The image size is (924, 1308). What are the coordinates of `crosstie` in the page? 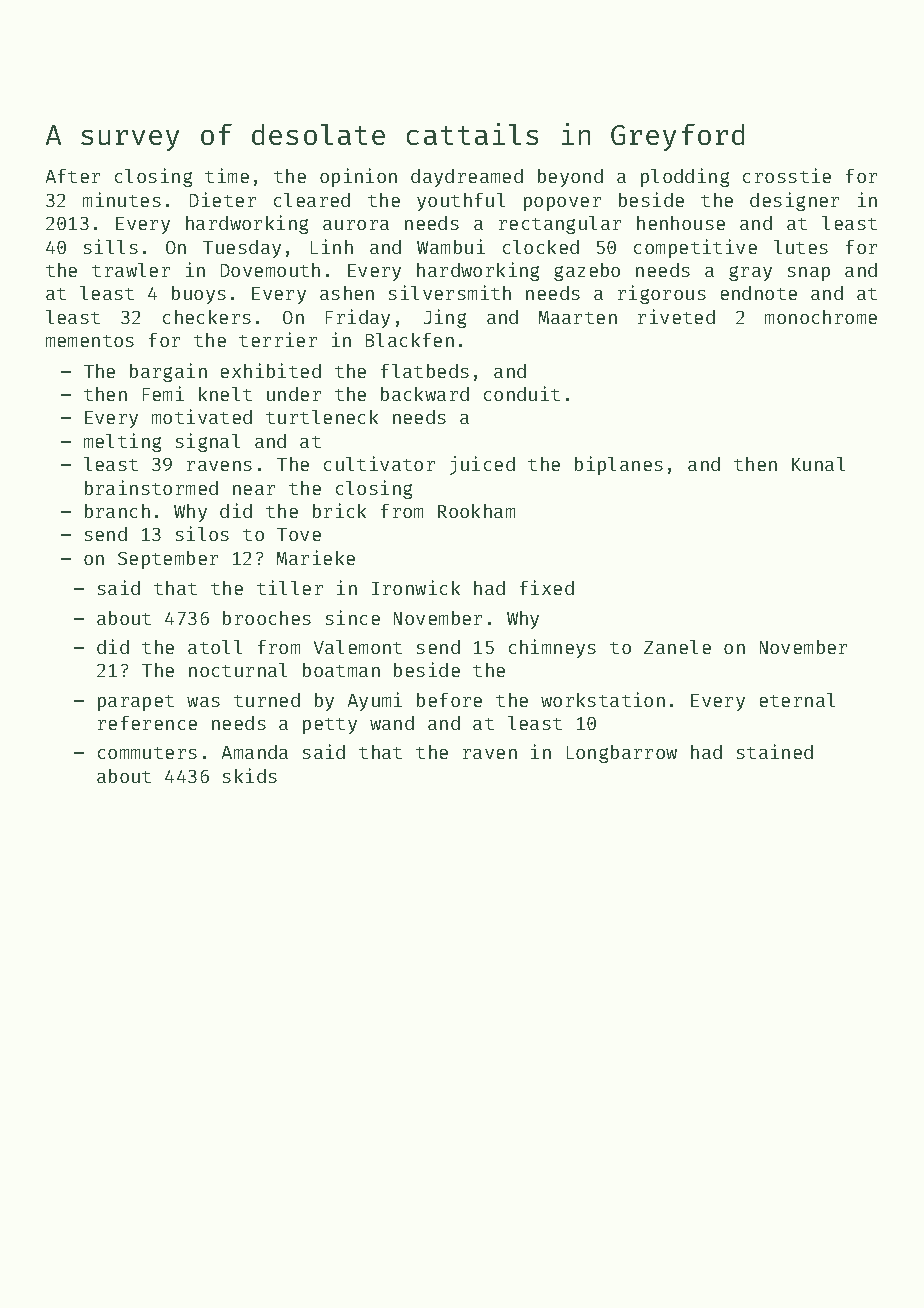 It's located at (787, 175).
